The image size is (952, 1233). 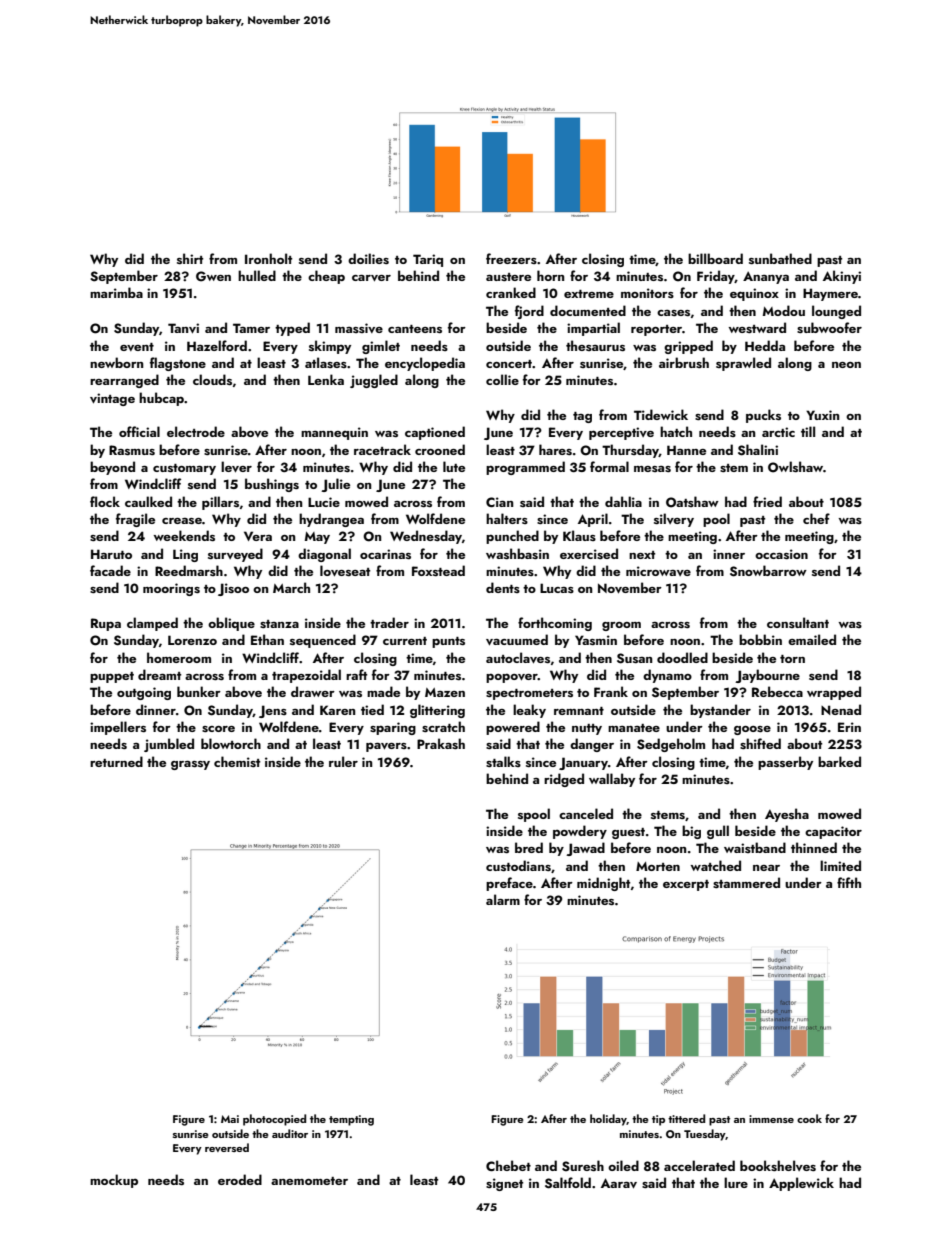 What do you see at coordinates (368, 258) in the page?
I see `doilies` at bounding box center [368, 258].
